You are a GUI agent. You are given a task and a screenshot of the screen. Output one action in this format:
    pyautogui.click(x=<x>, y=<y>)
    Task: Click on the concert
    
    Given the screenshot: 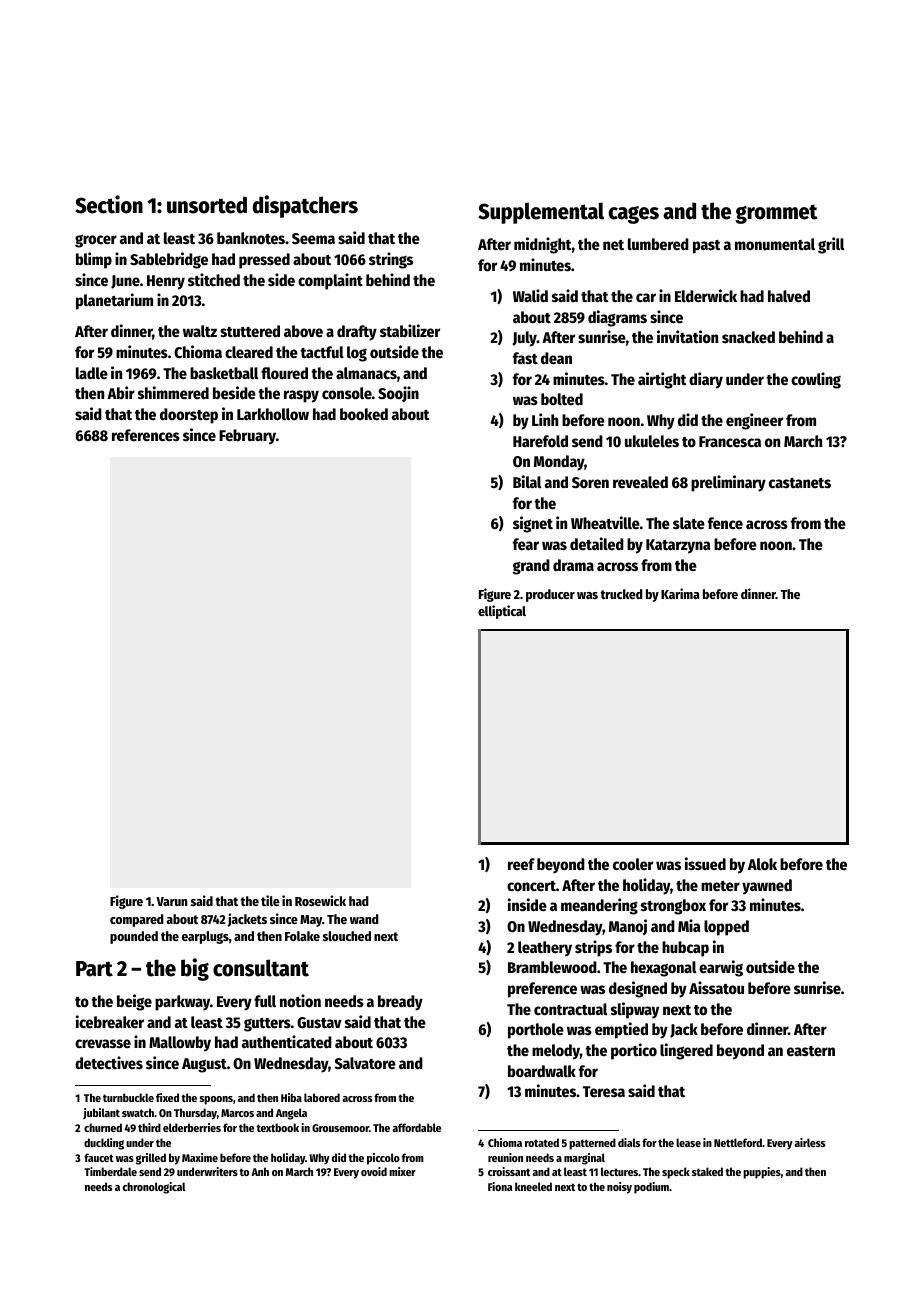 What is the action you would take?
    pyautogui.click(x=531, y=886)
